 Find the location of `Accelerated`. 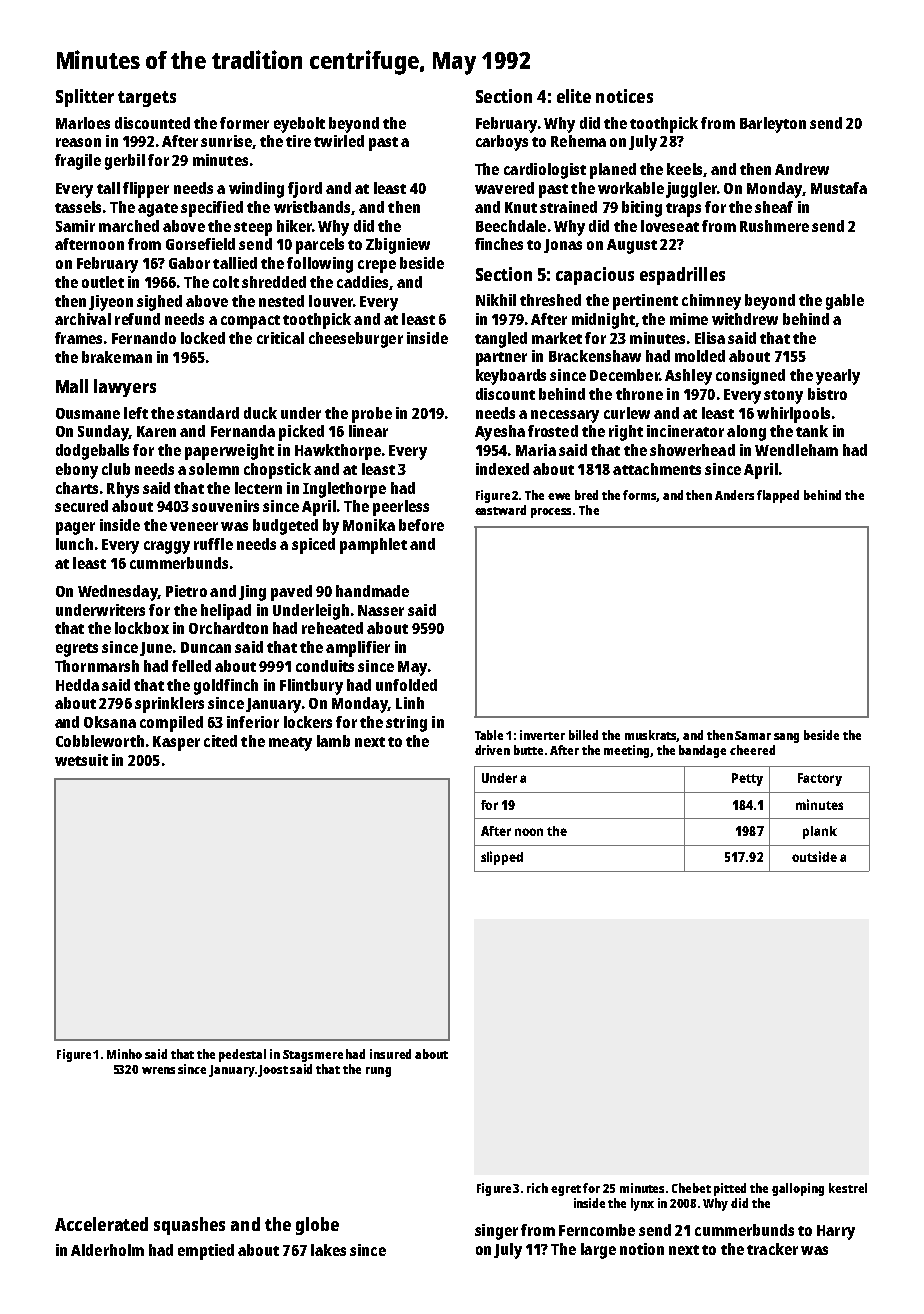

Accelerated is located at coordinates (101, 1224).
